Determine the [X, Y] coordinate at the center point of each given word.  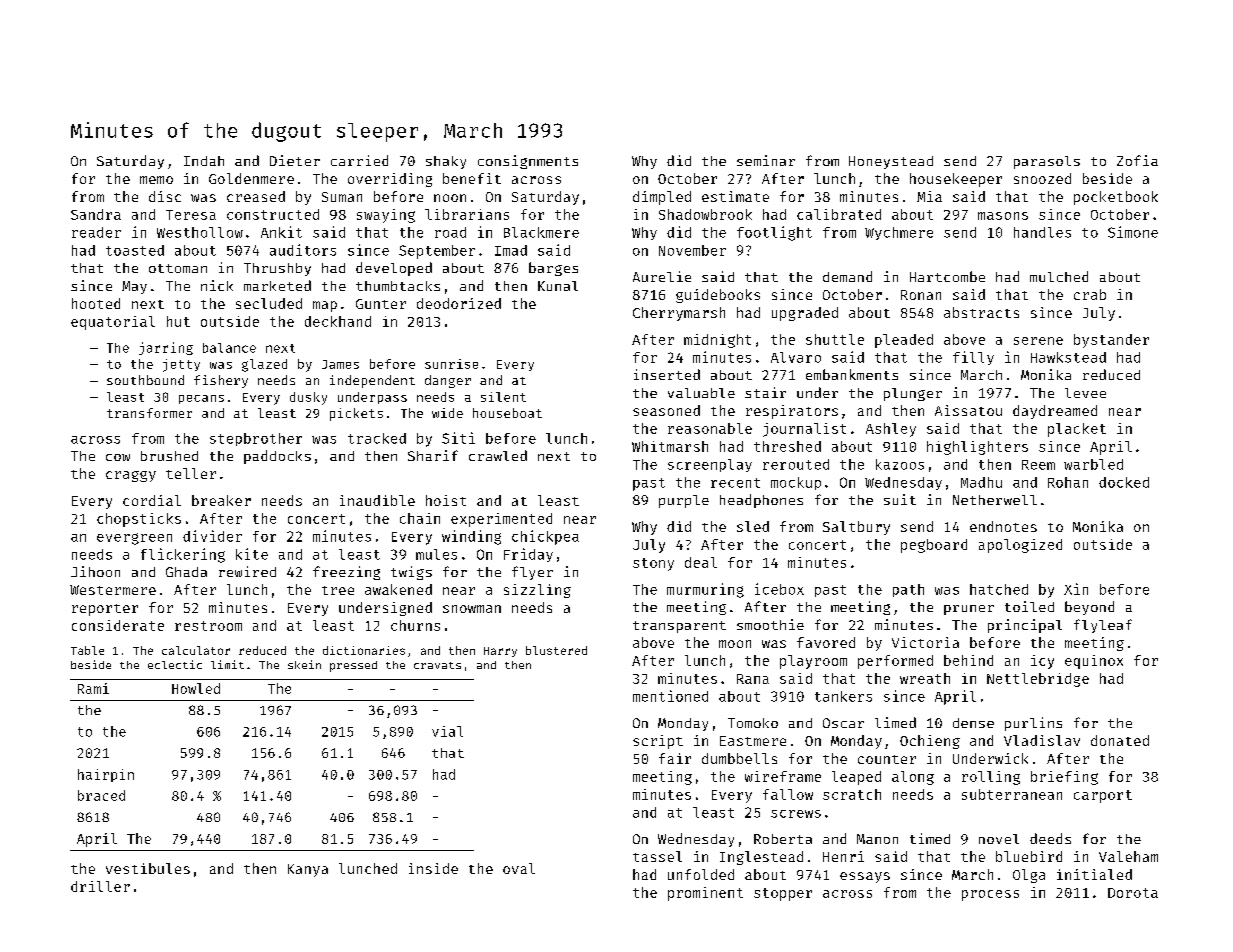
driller [100, 886]
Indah [204, 161]
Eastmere [753, 741]
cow [118, 457]
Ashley [891, 430]
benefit [472, 178]
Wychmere [899, 233]
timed [930, 838]
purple [684, 501]
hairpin [106, 775]
